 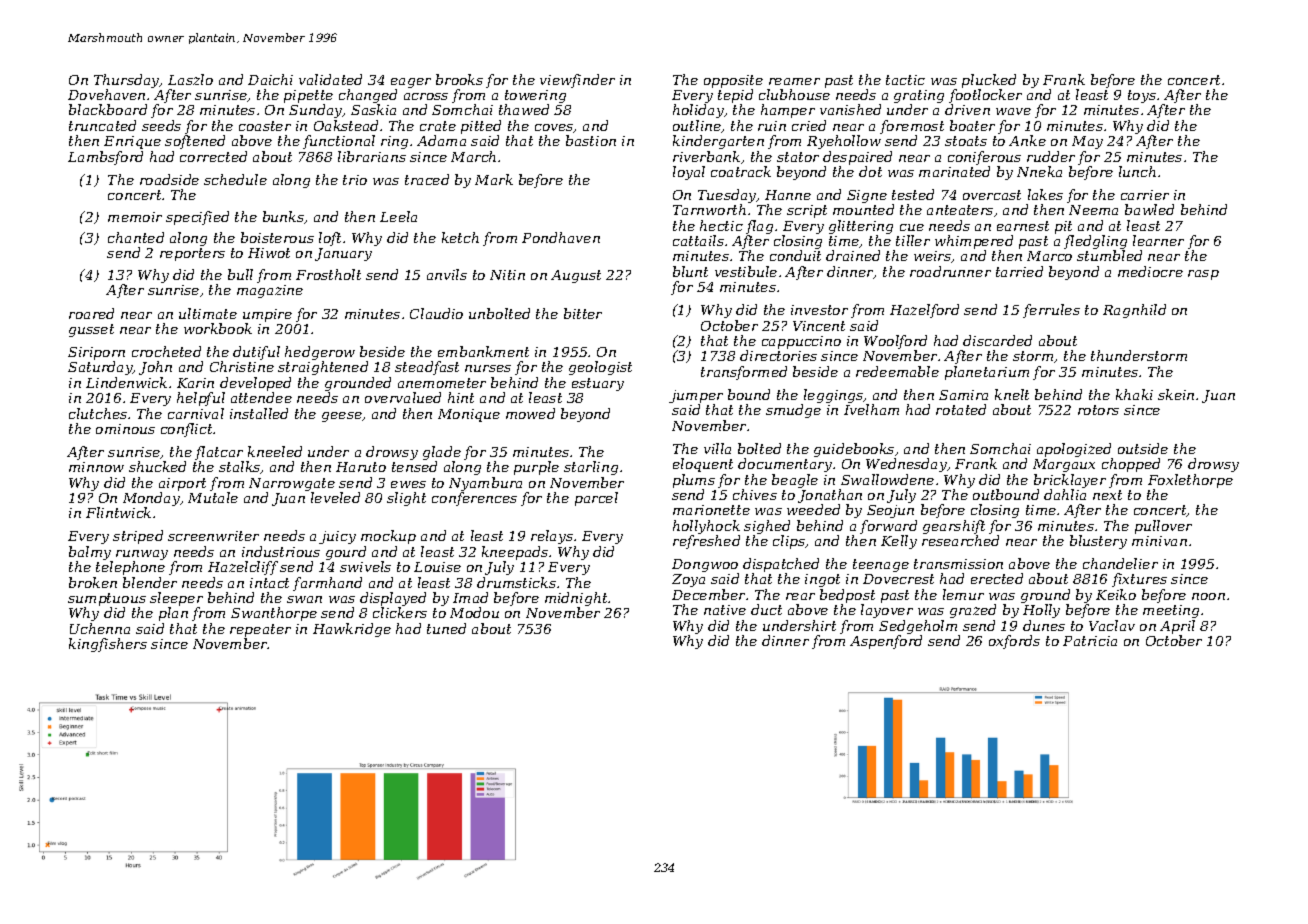 I want to click on Hanne, so click(x=788, y=195).
